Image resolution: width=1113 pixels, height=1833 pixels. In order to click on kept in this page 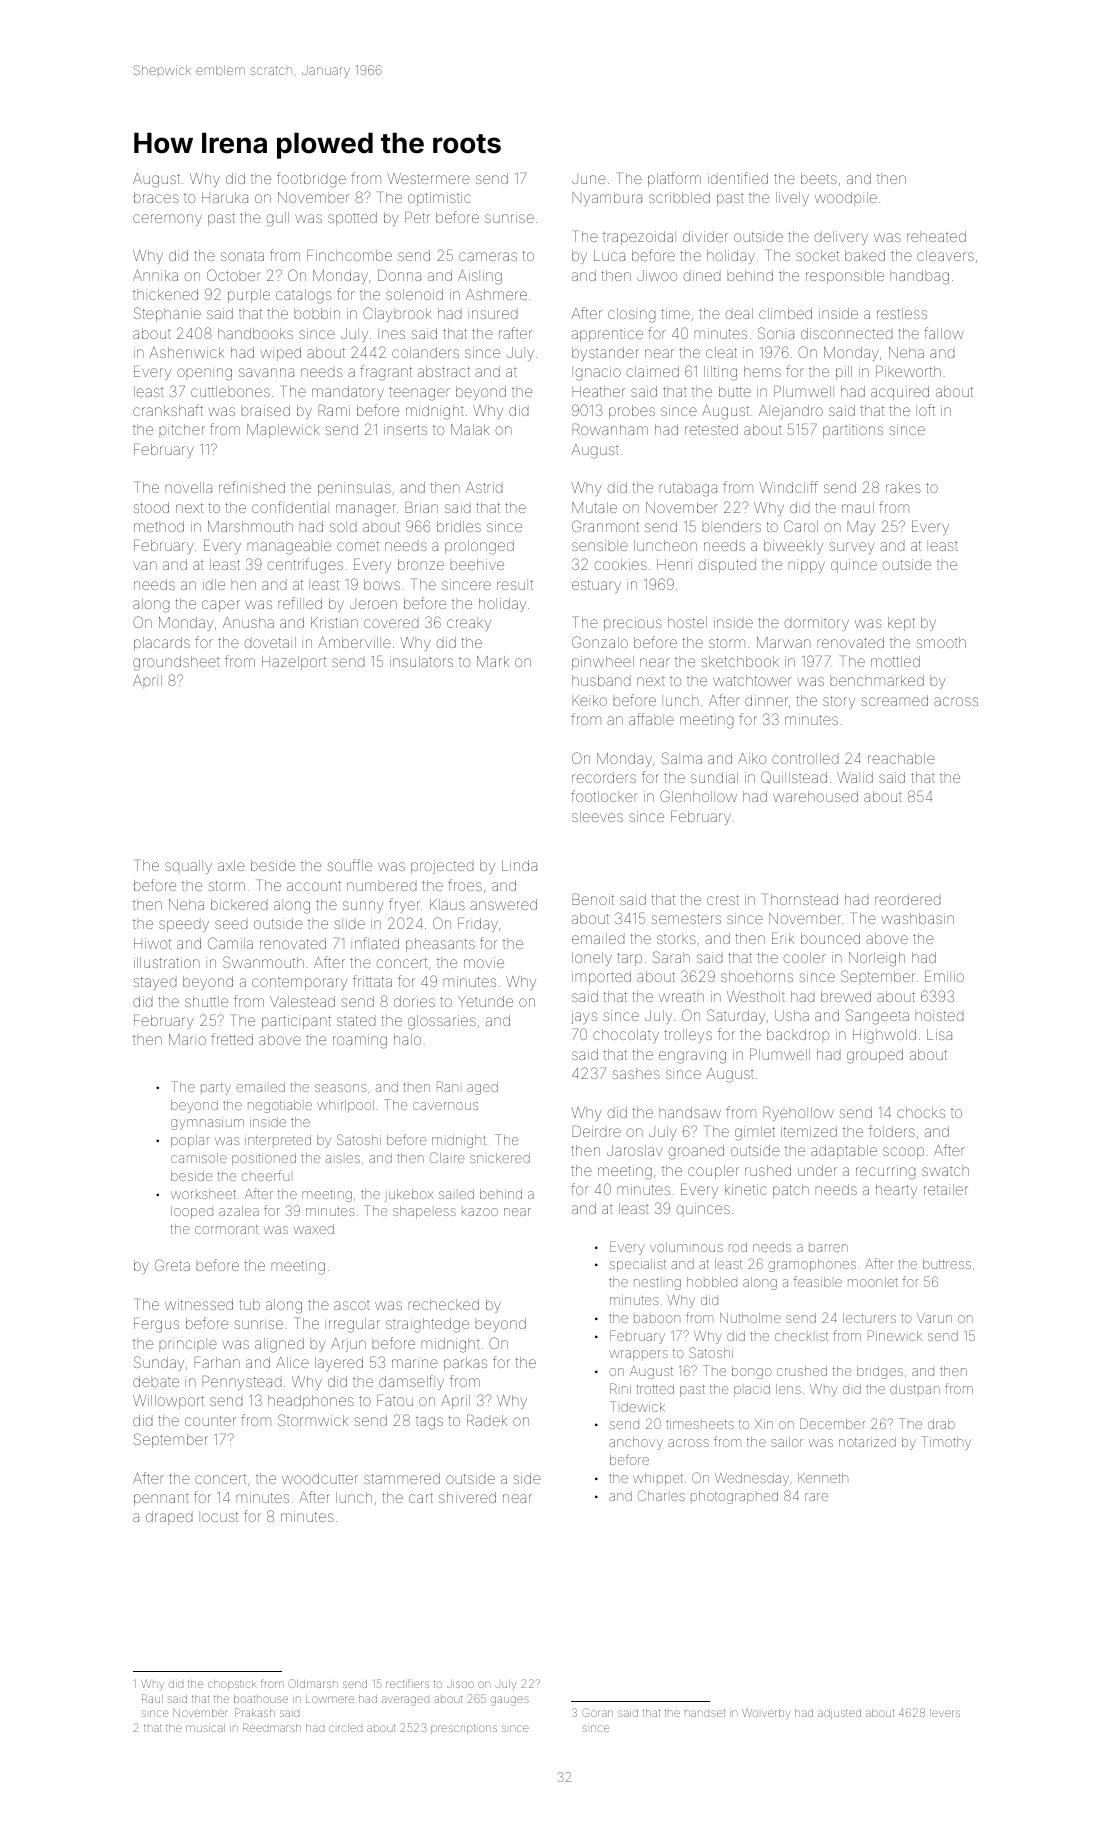, I will do `click(901, 624)`.
